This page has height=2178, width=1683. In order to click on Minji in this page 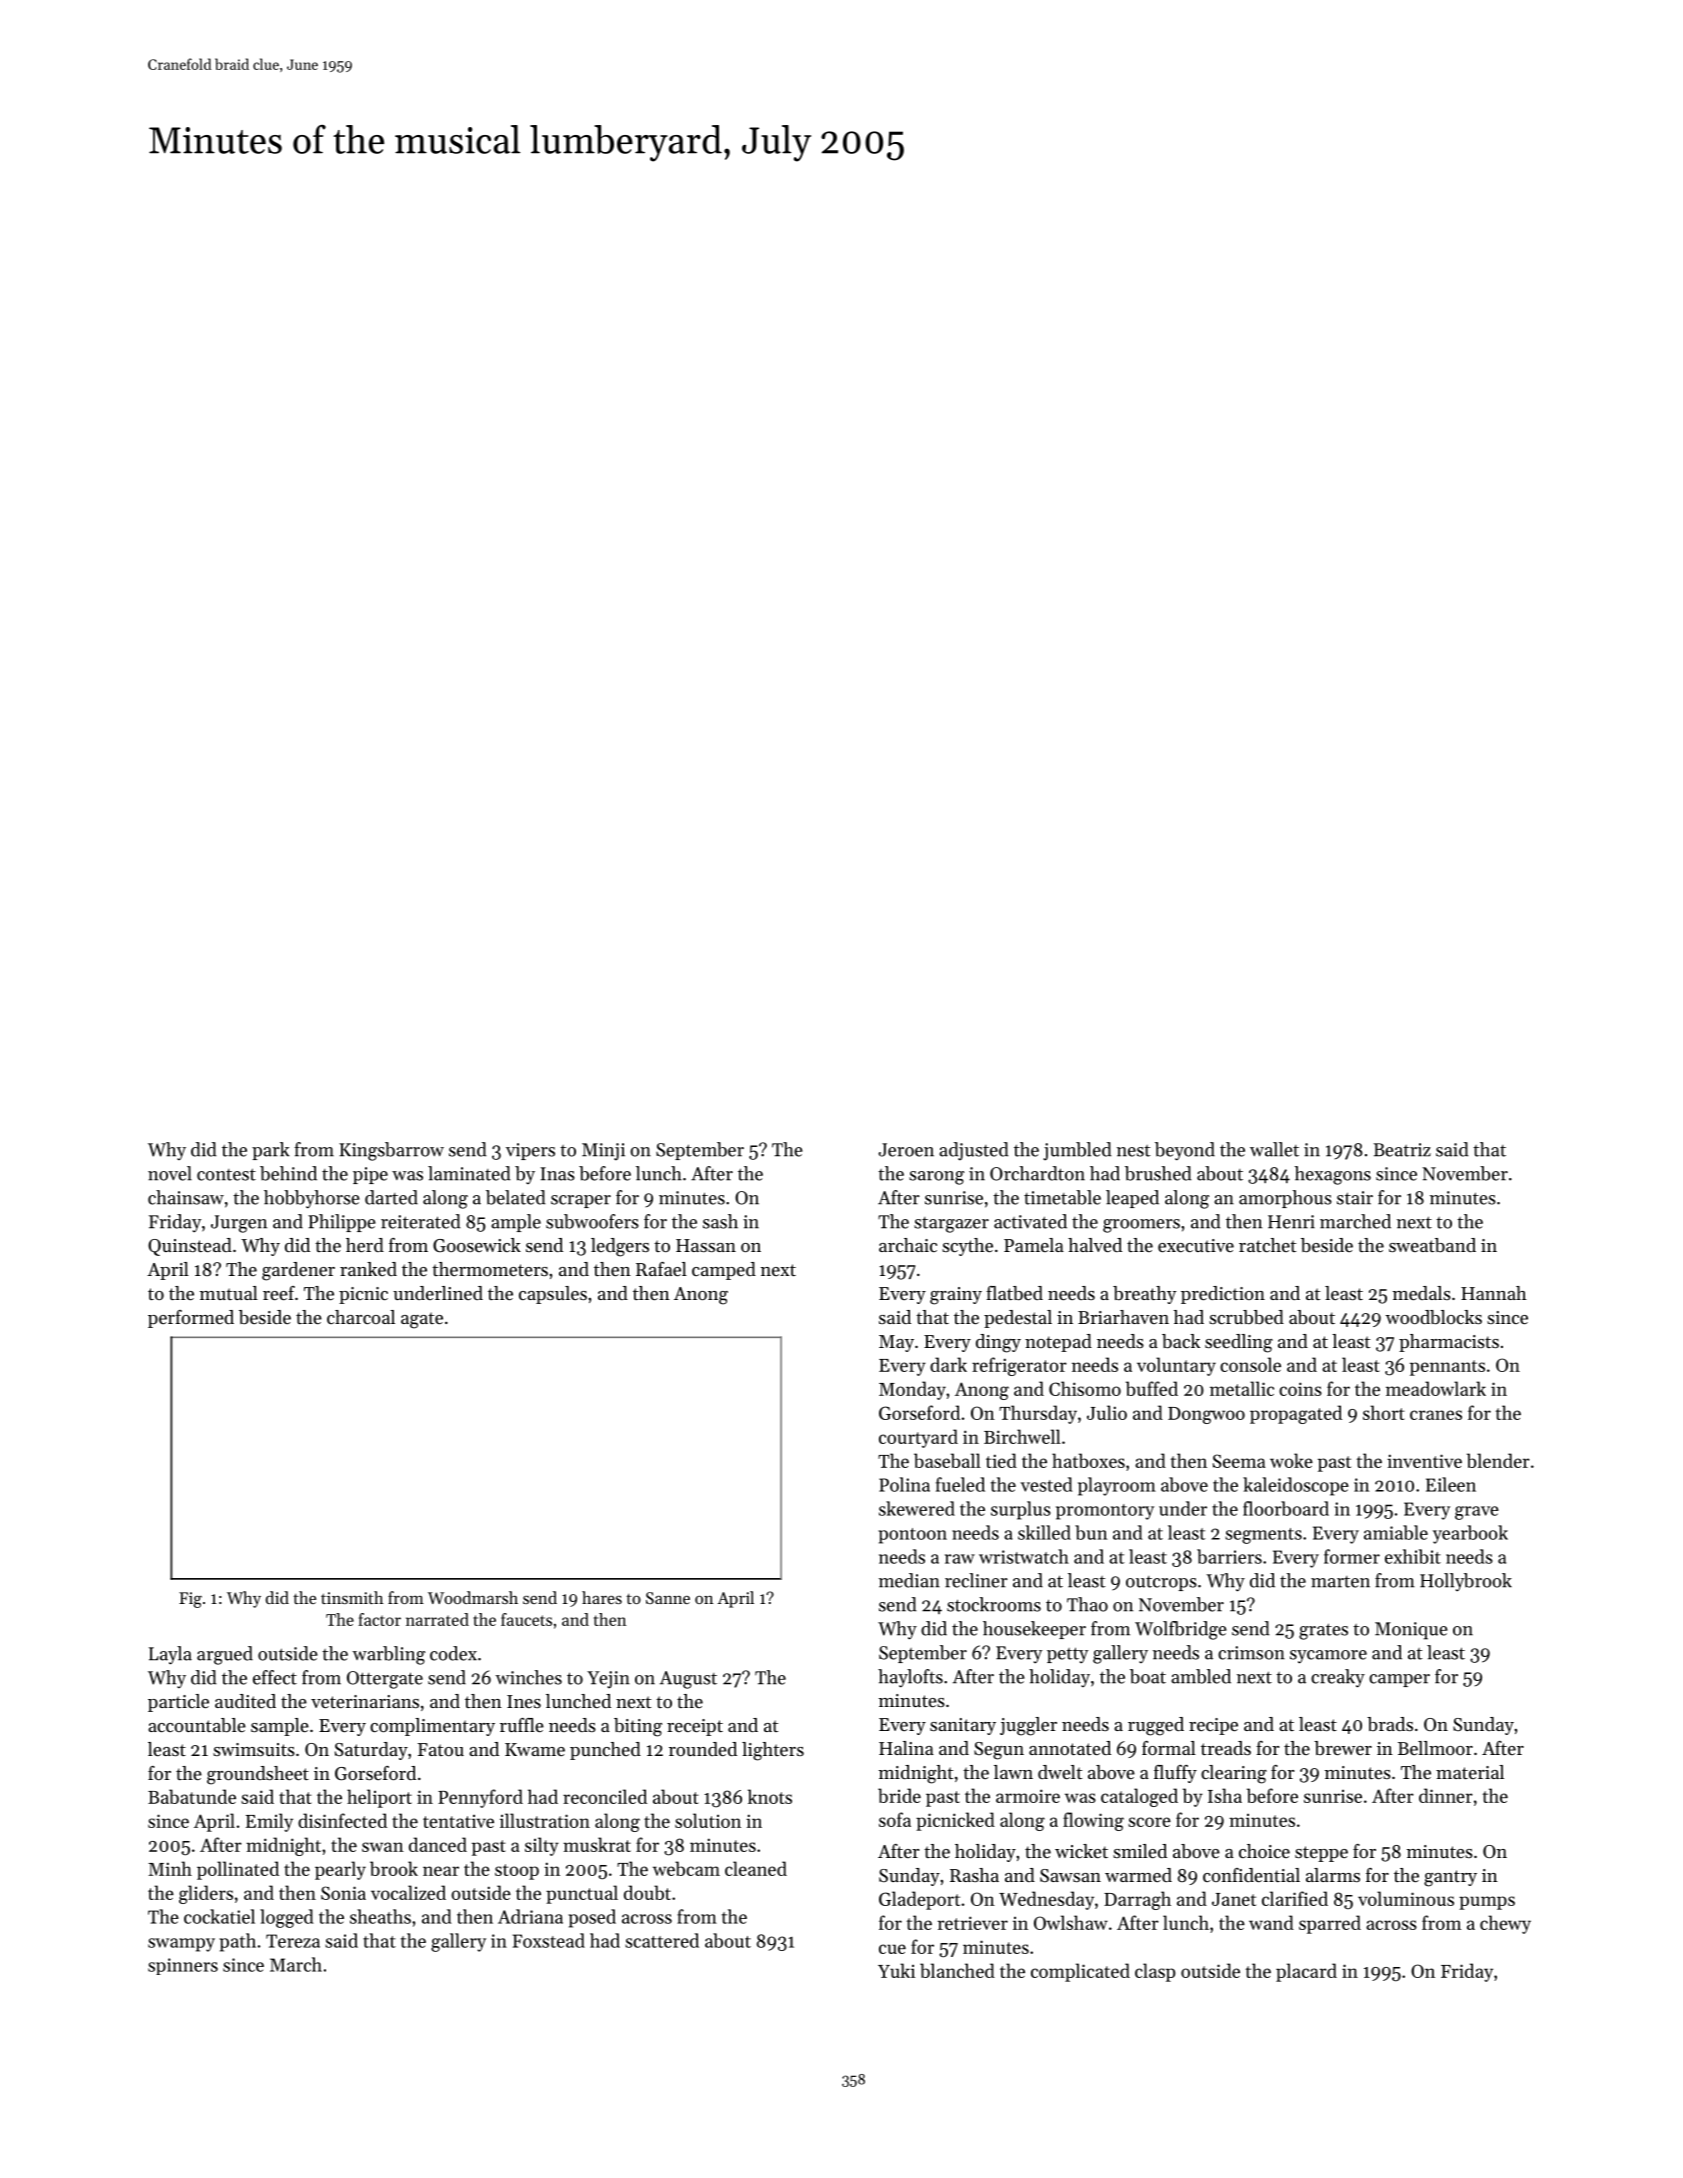, I will do `click(603, 1152)`.
